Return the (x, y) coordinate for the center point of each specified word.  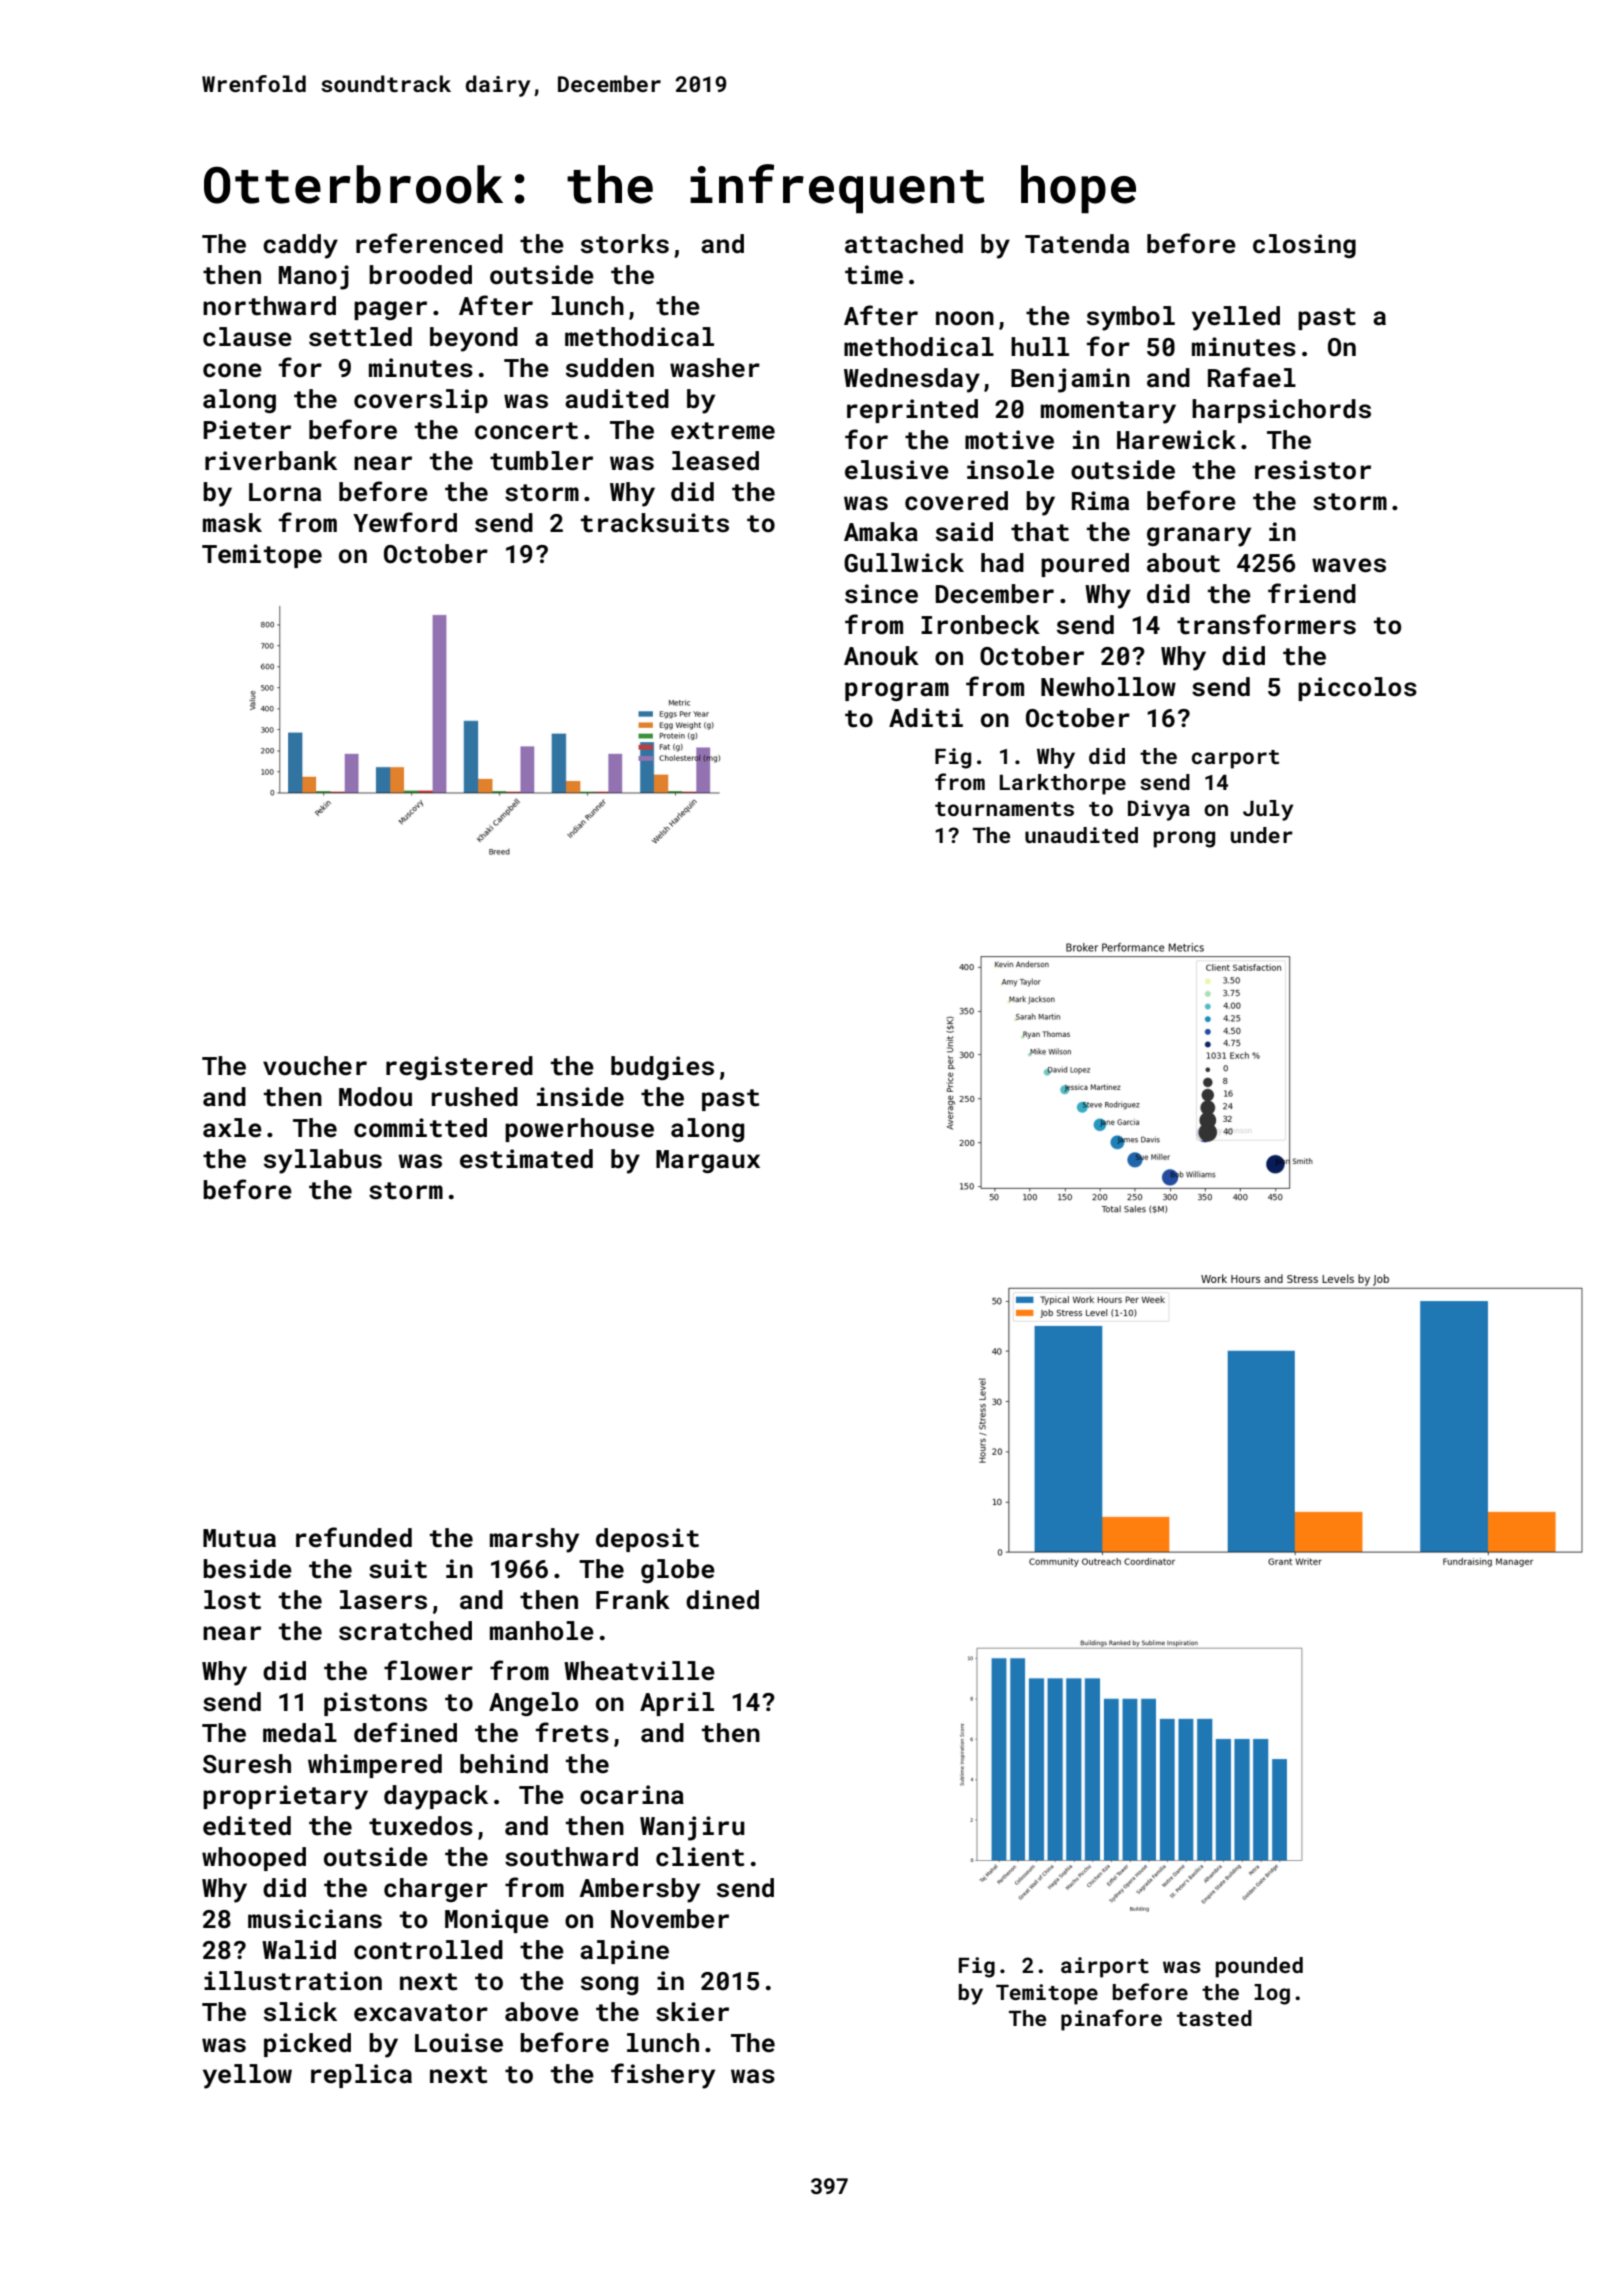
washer (715, 368)
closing (1304, 246)
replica (361, 2076)
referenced (429, 243)
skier (692, 2012)
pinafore (1111, 2020)
